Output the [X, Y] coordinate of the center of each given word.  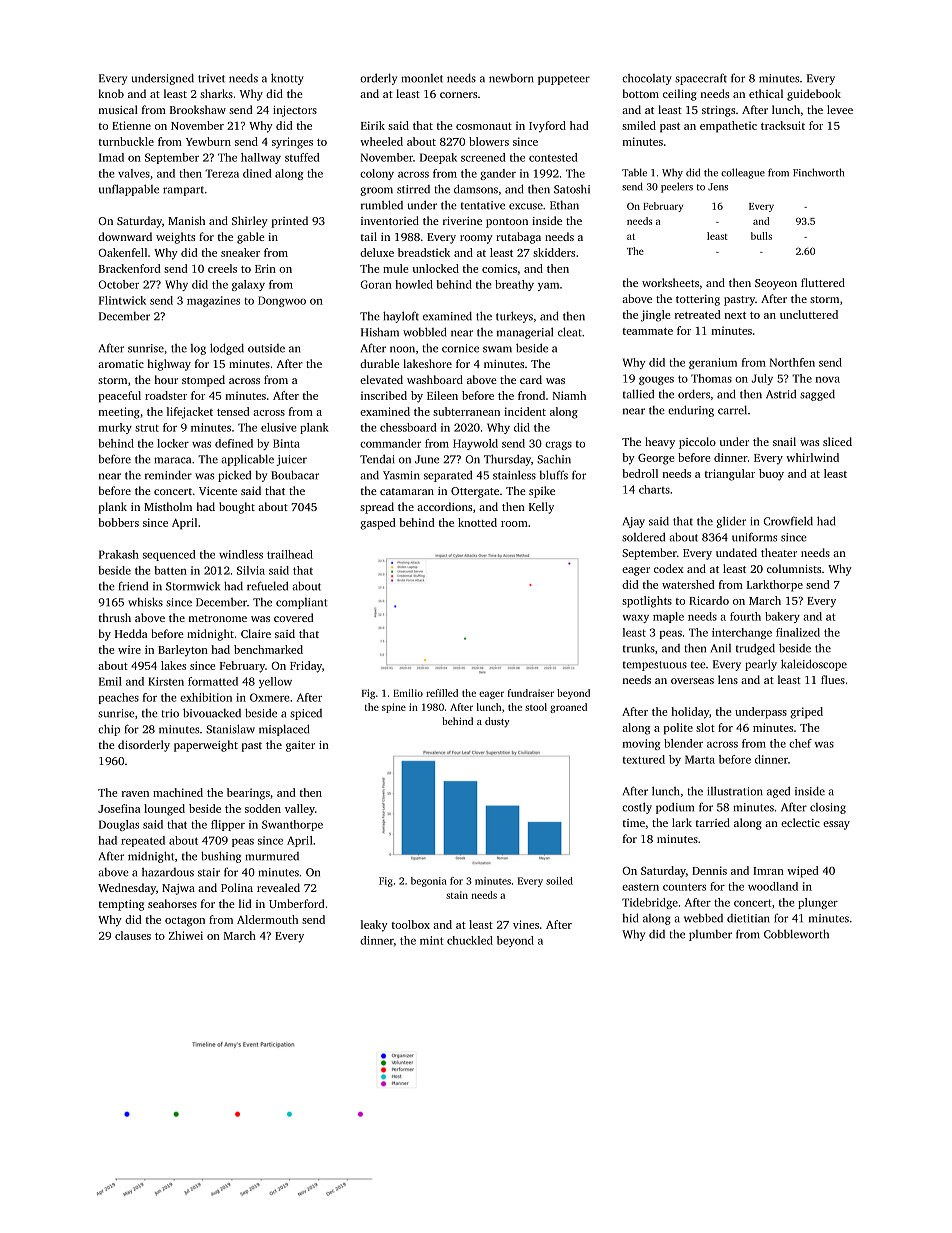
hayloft [401, 317]
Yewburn [208, 141]
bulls [761, 236]
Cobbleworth [796, 934]
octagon [185, 922]
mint [431, 940]
